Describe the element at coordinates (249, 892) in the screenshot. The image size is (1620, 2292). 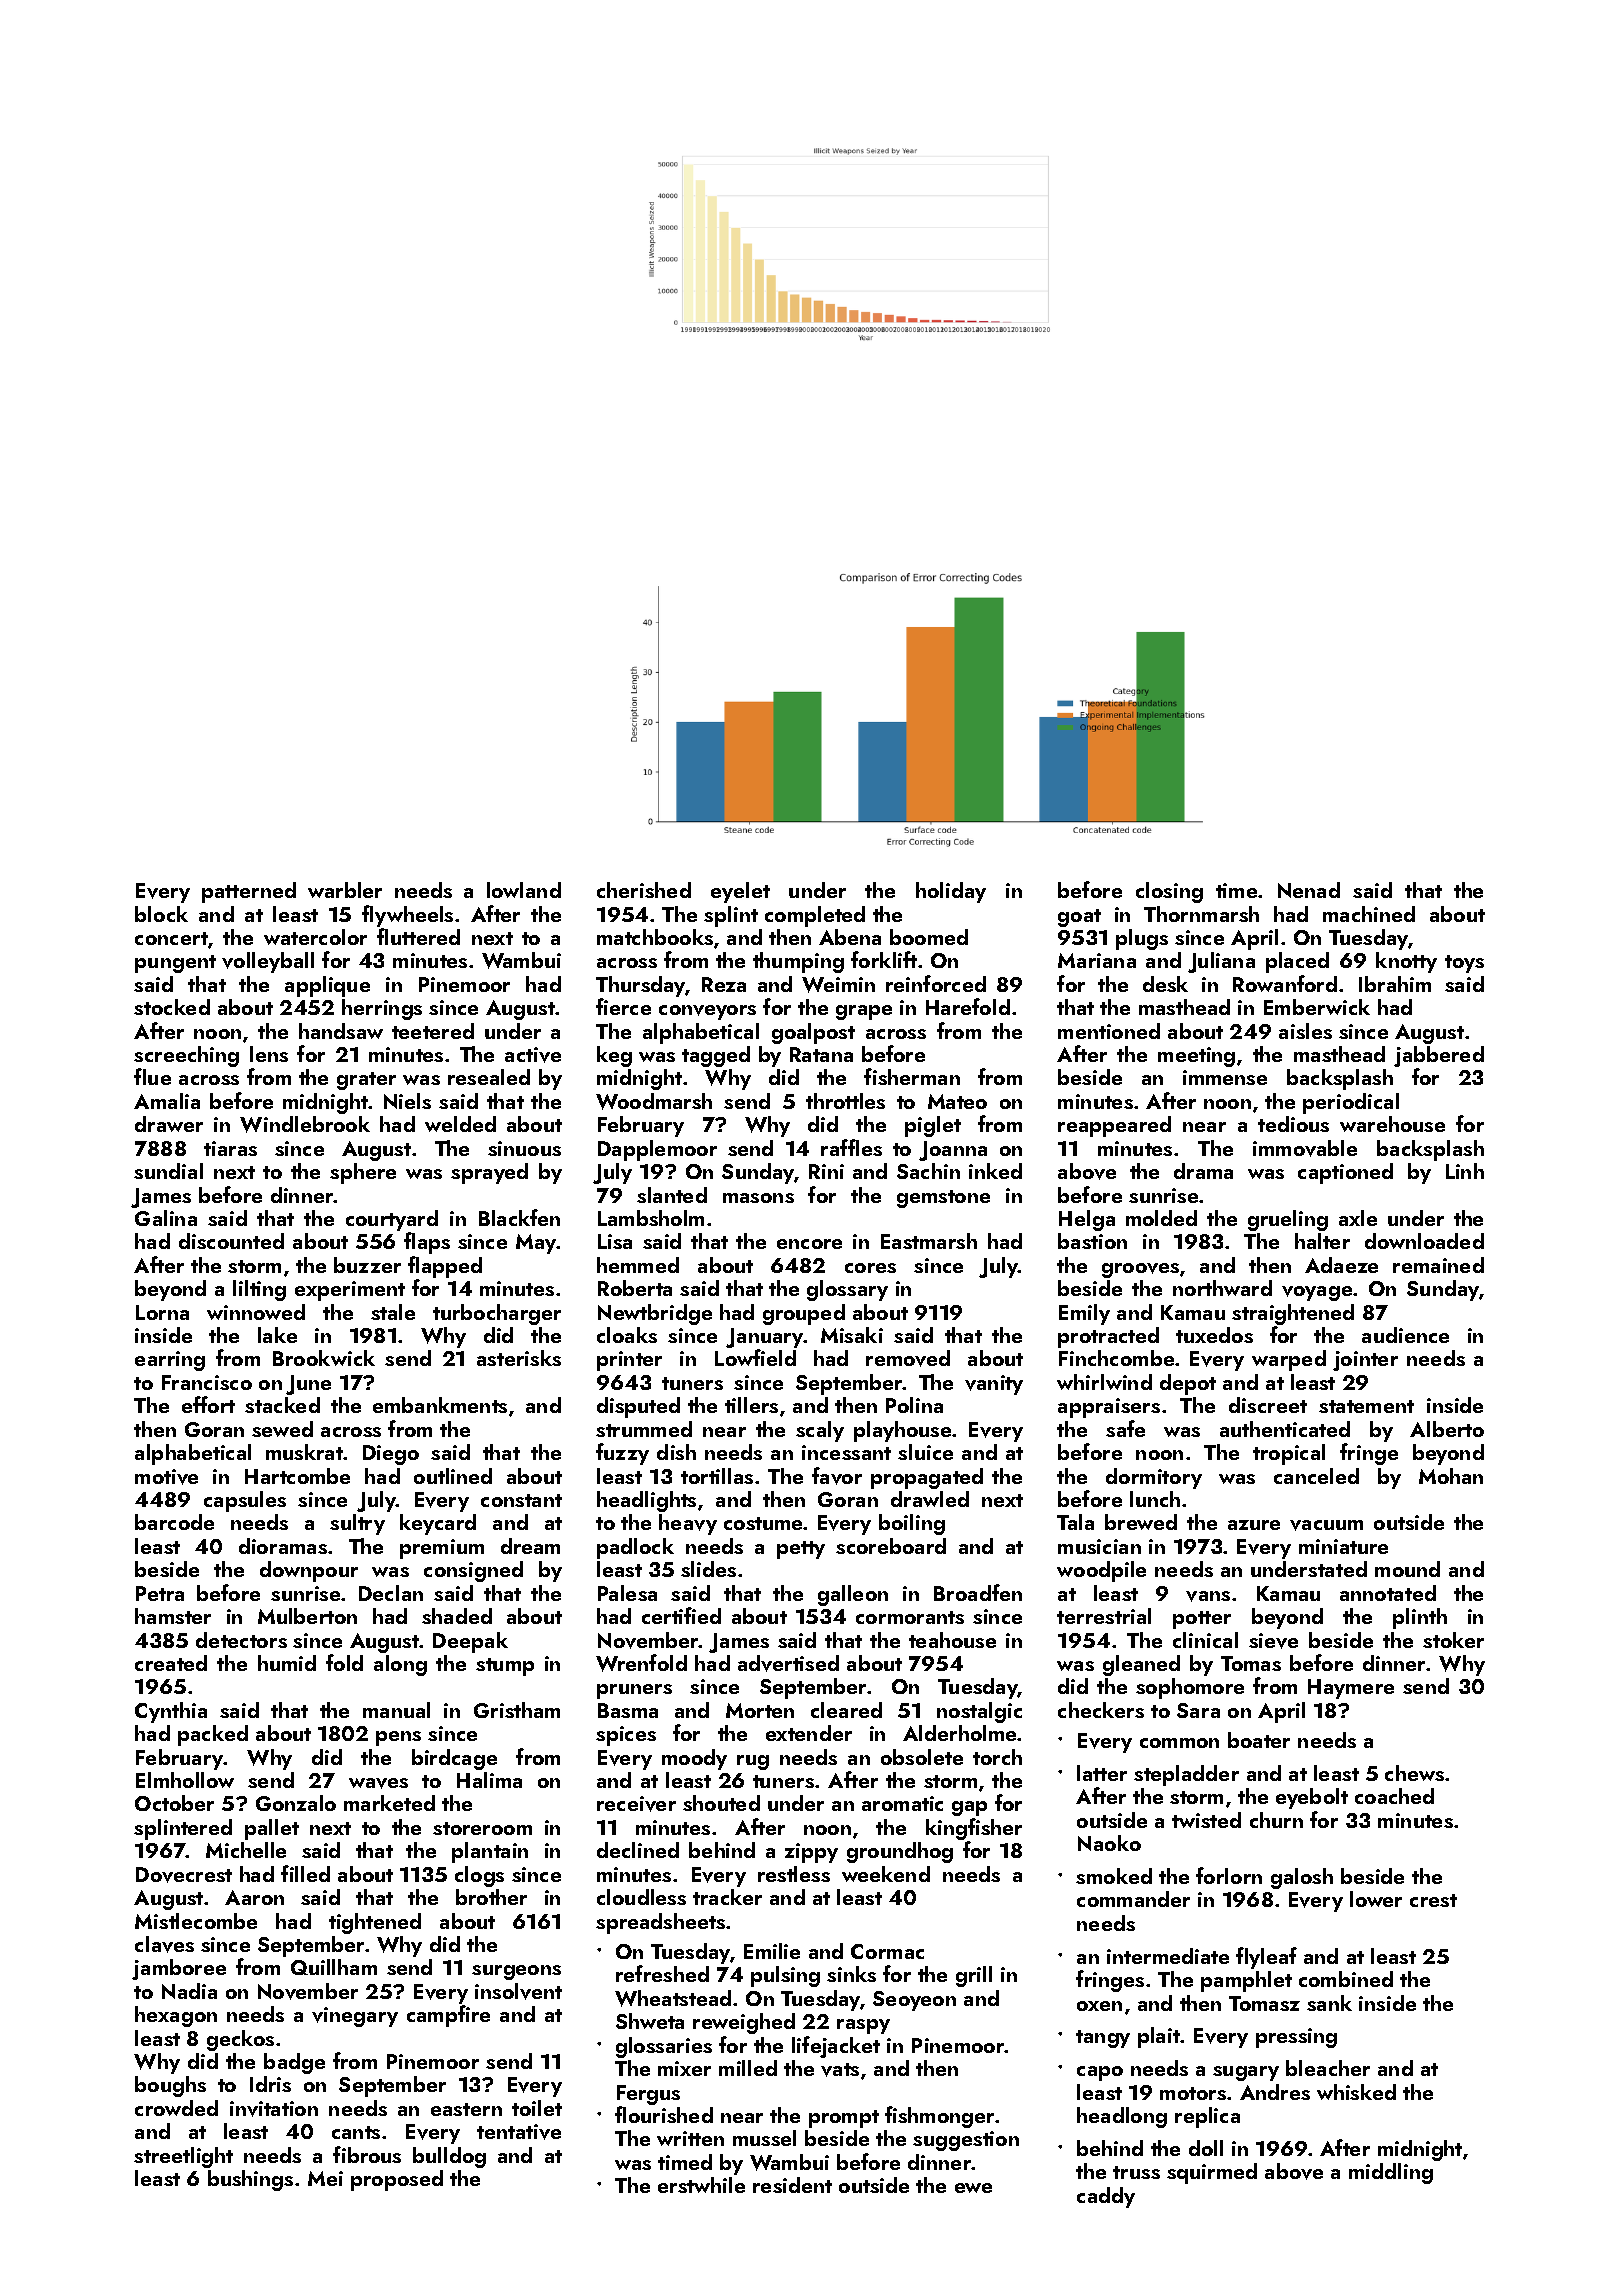
I see `patterned` at that location.
